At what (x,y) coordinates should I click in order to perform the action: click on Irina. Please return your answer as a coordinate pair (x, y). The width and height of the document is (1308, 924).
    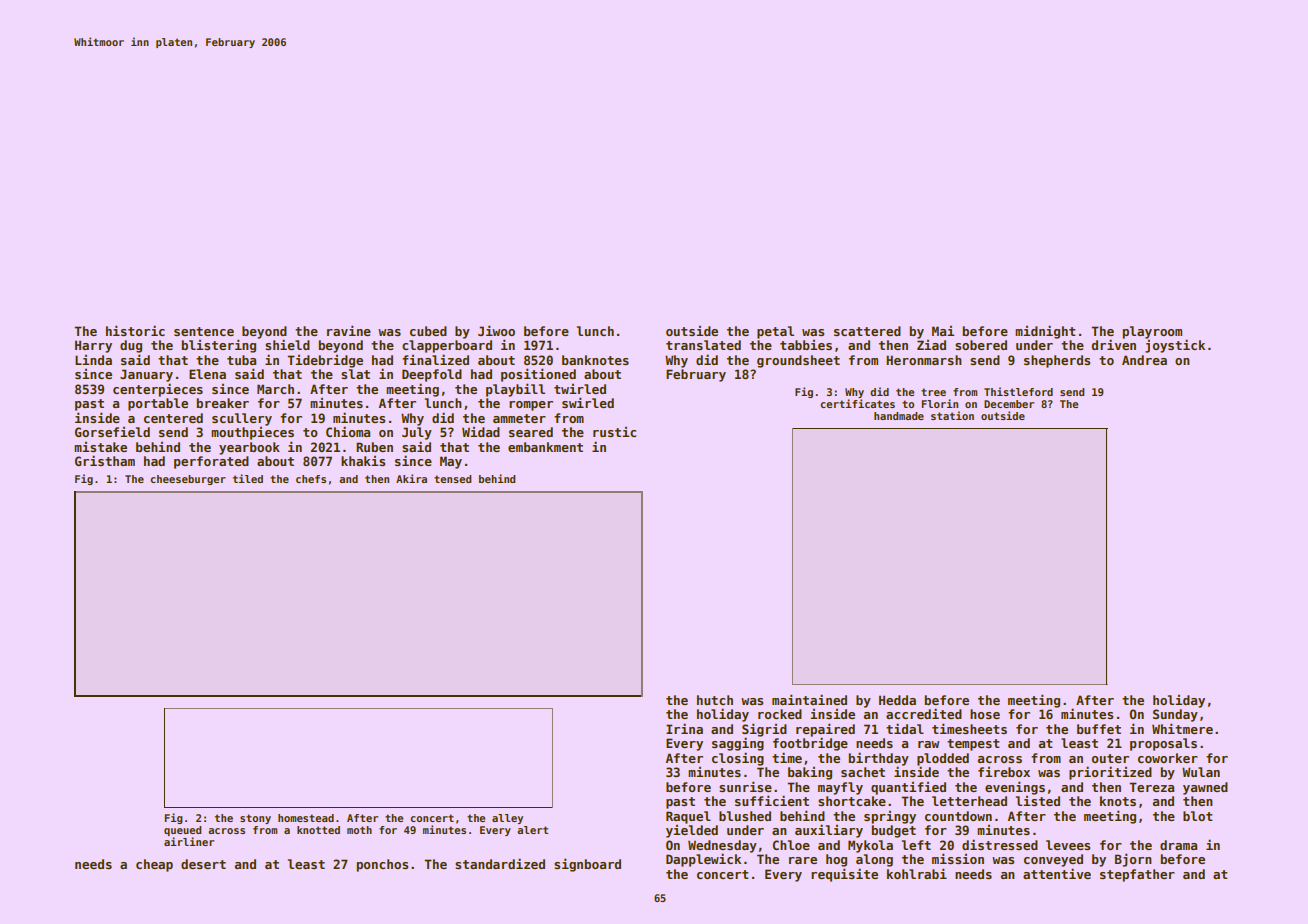
    Looking at the image, I should click on (684, 728).
